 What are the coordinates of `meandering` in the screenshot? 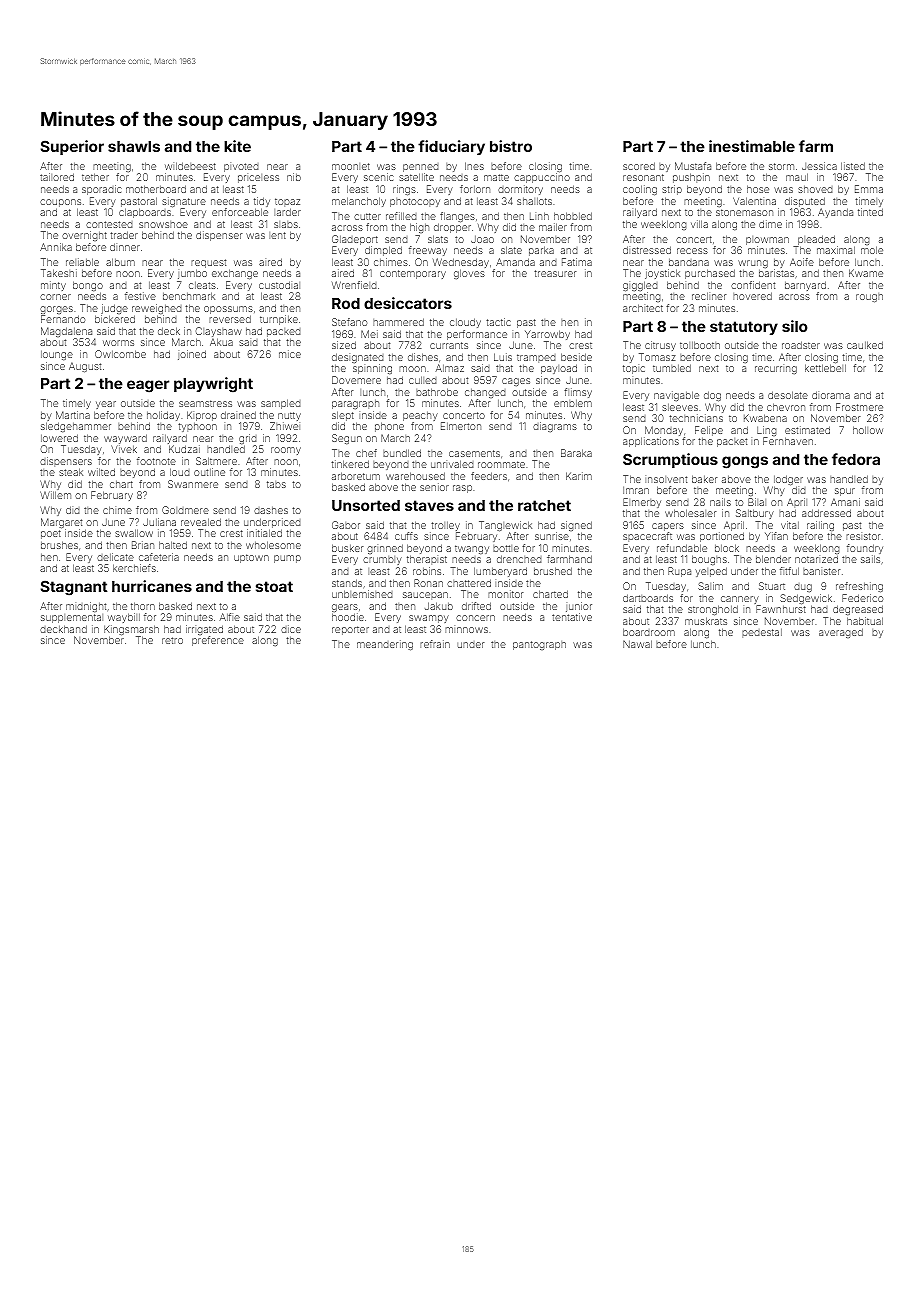 It's located at (385, 645).
